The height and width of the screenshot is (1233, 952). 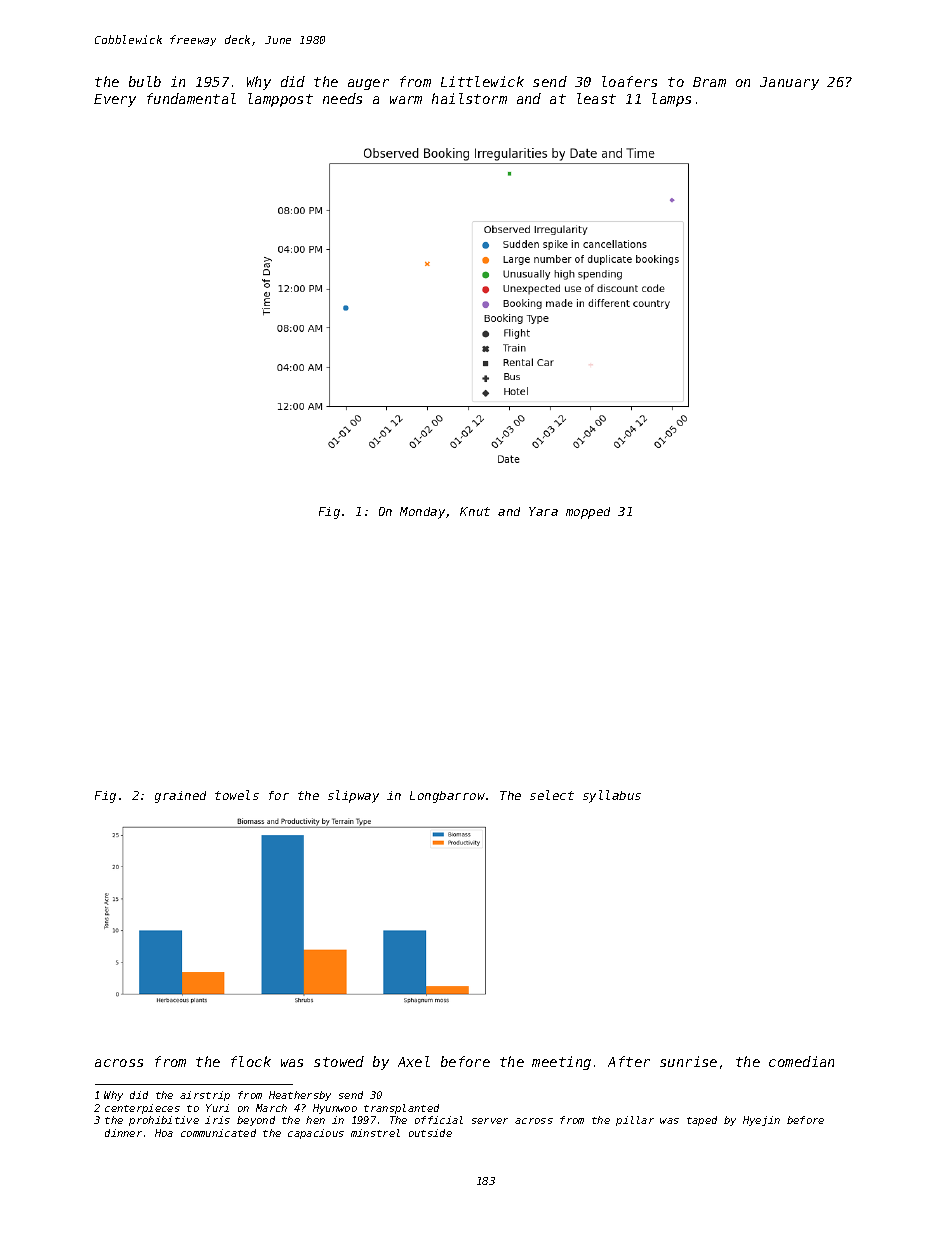 I want to click on Bram, so click(x=709, y=82).
